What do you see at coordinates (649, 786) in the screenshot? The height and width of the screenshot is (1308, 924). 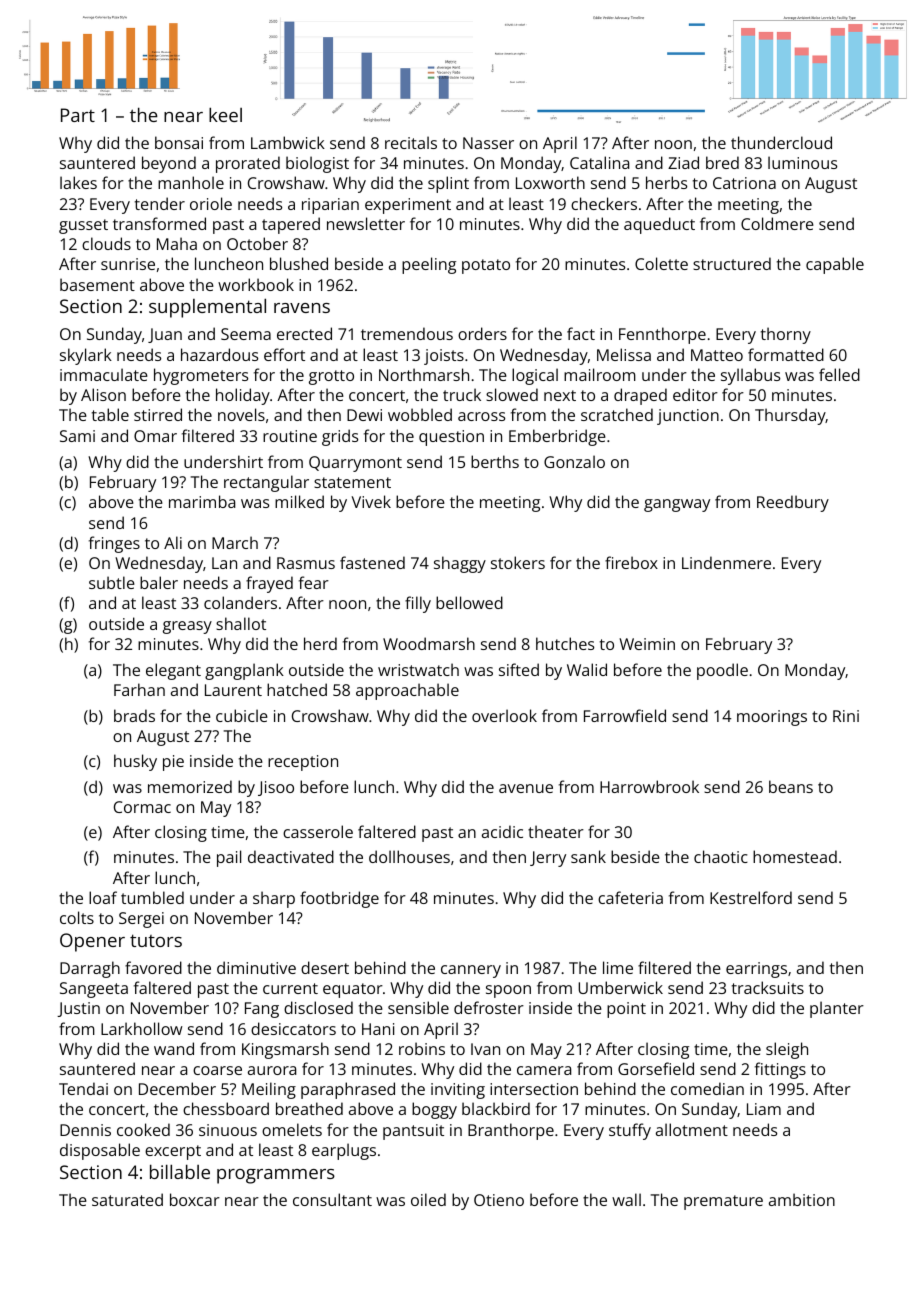 I see `Harrowbrook` at bounding box center [649, 786].
